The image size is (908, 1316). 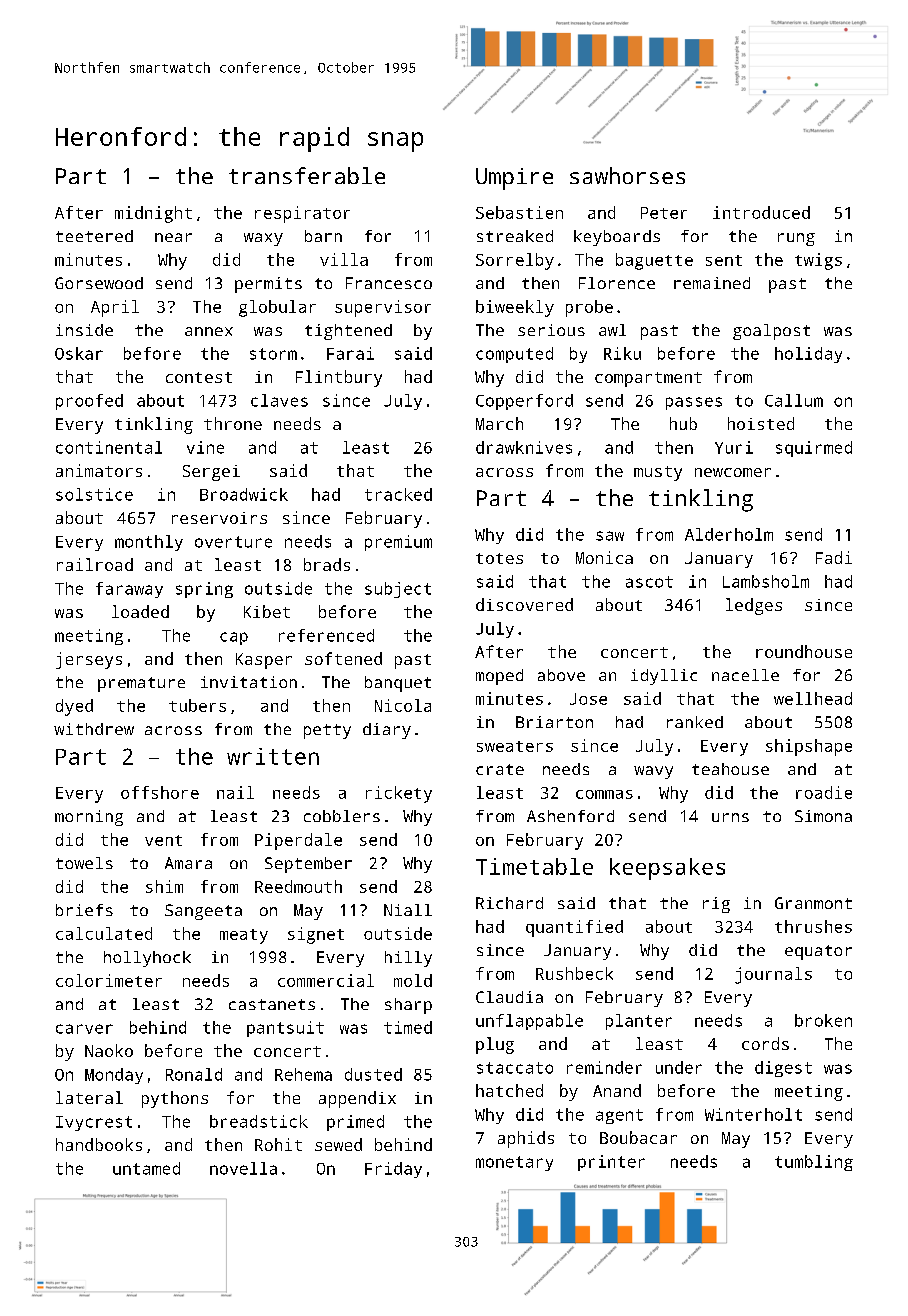 I want to click on monetary, so click(x=514, y=1163).
